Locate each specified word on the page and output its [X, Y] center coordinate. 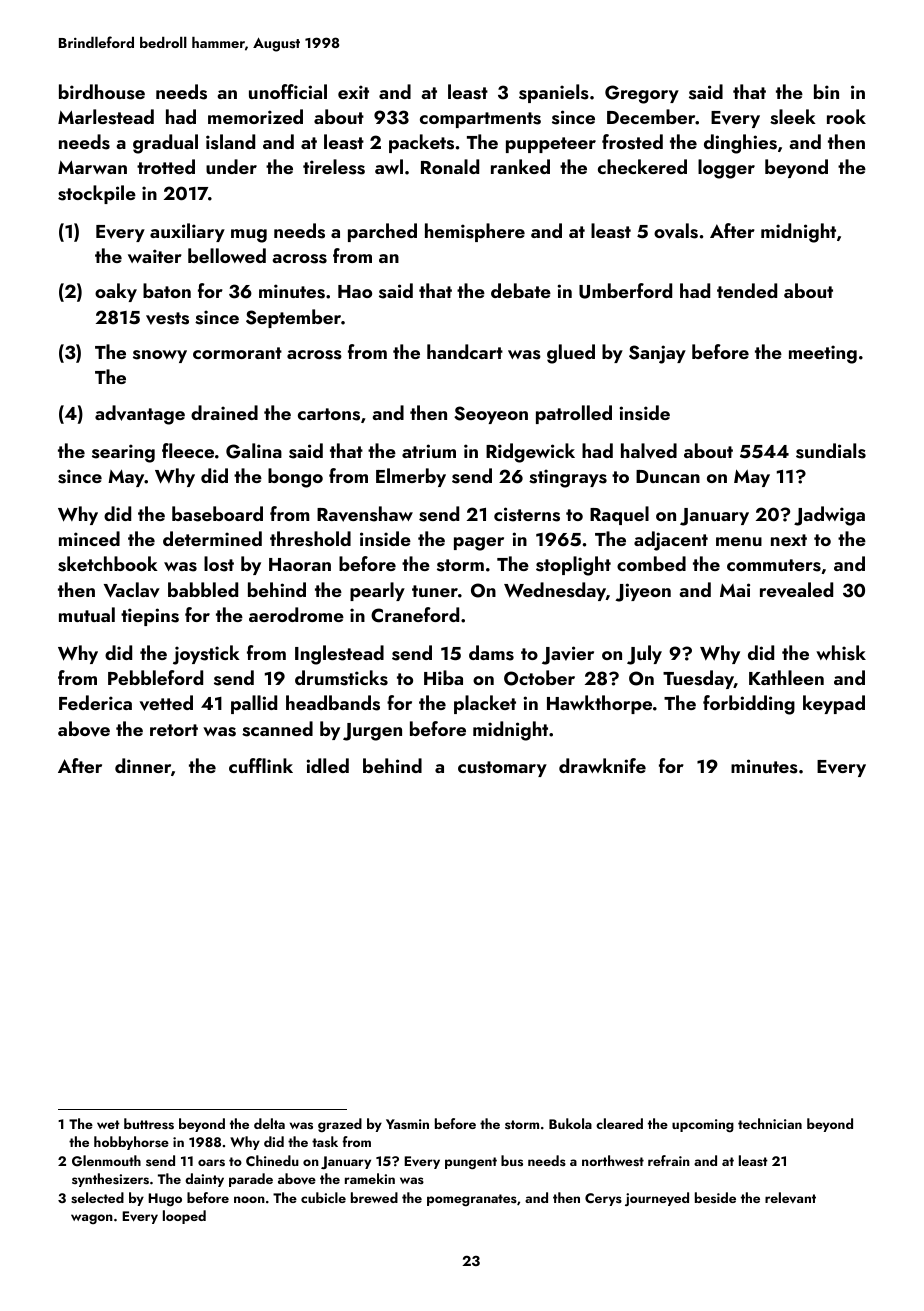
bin [826, 91]
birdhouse [102, 92]
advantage [140, 415]
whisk [841, 653]
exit [353, 92]
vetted [166, 703]
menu [739, 541]
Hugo [165, 1200]
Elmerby [411, 477]
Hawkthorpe [599, 704]
